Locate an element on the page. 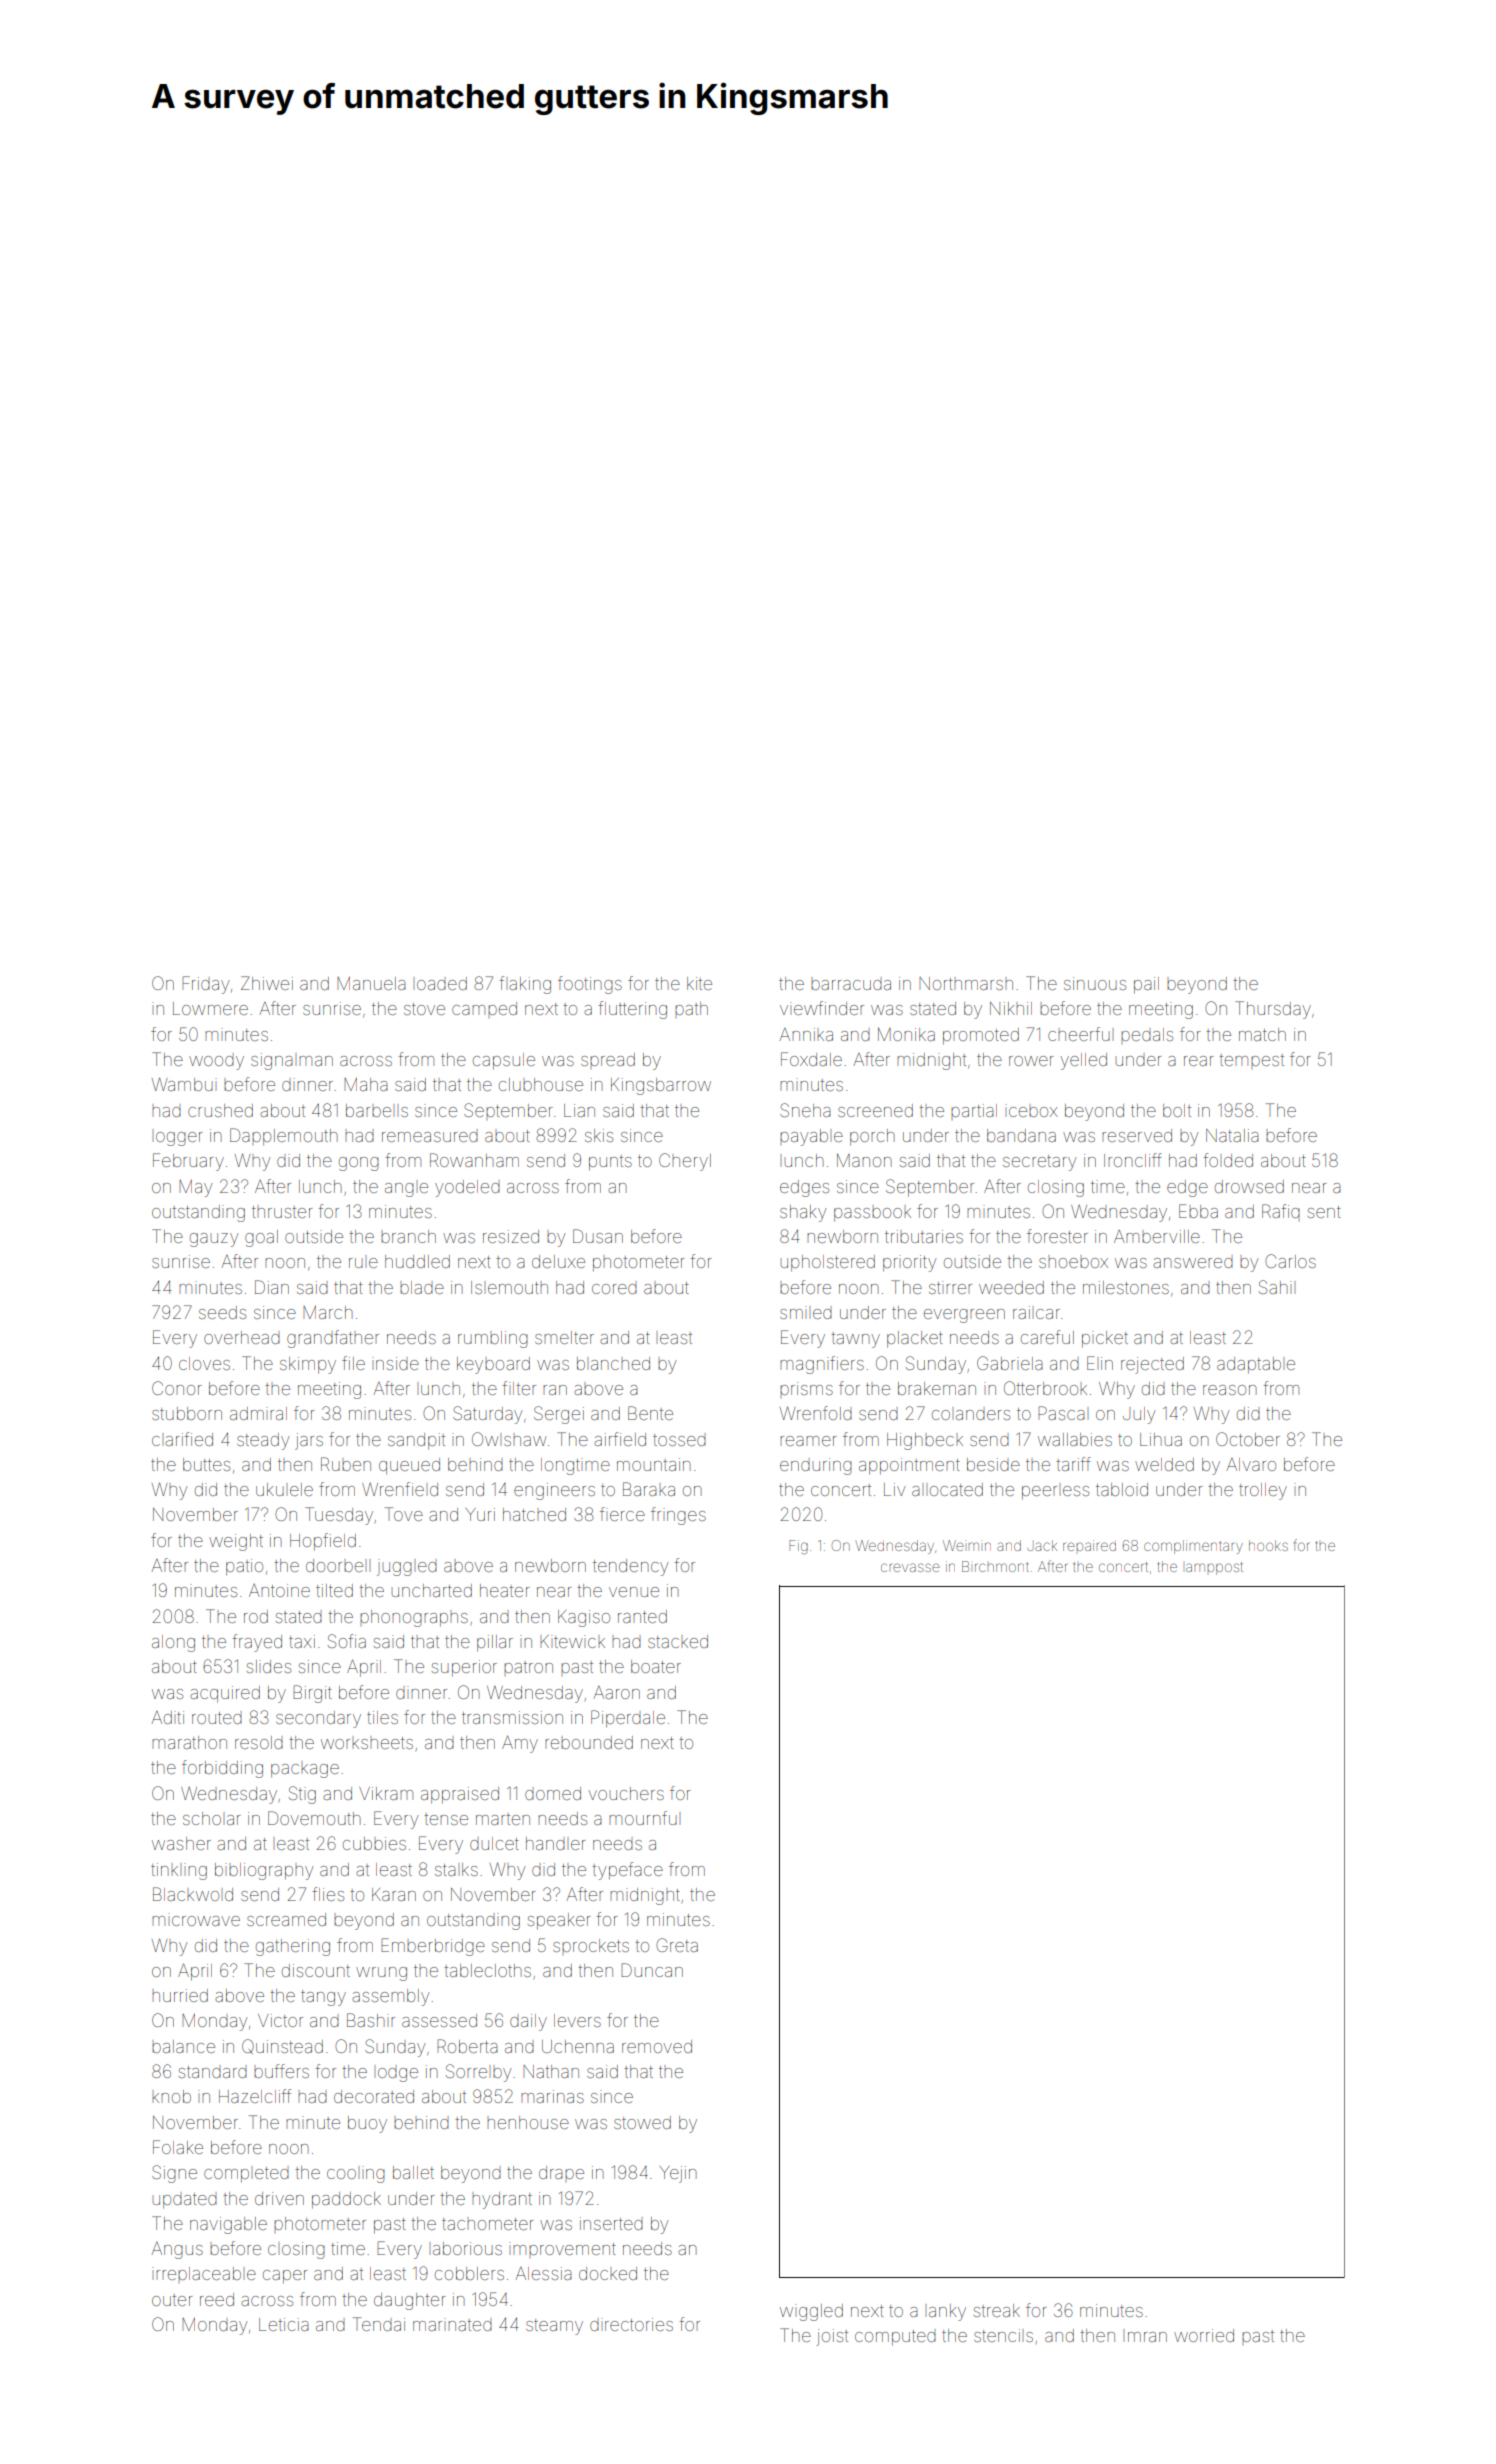 The height and width of the document is (2464, 1496). lamppost is located at coordinates (1214, 1568).
